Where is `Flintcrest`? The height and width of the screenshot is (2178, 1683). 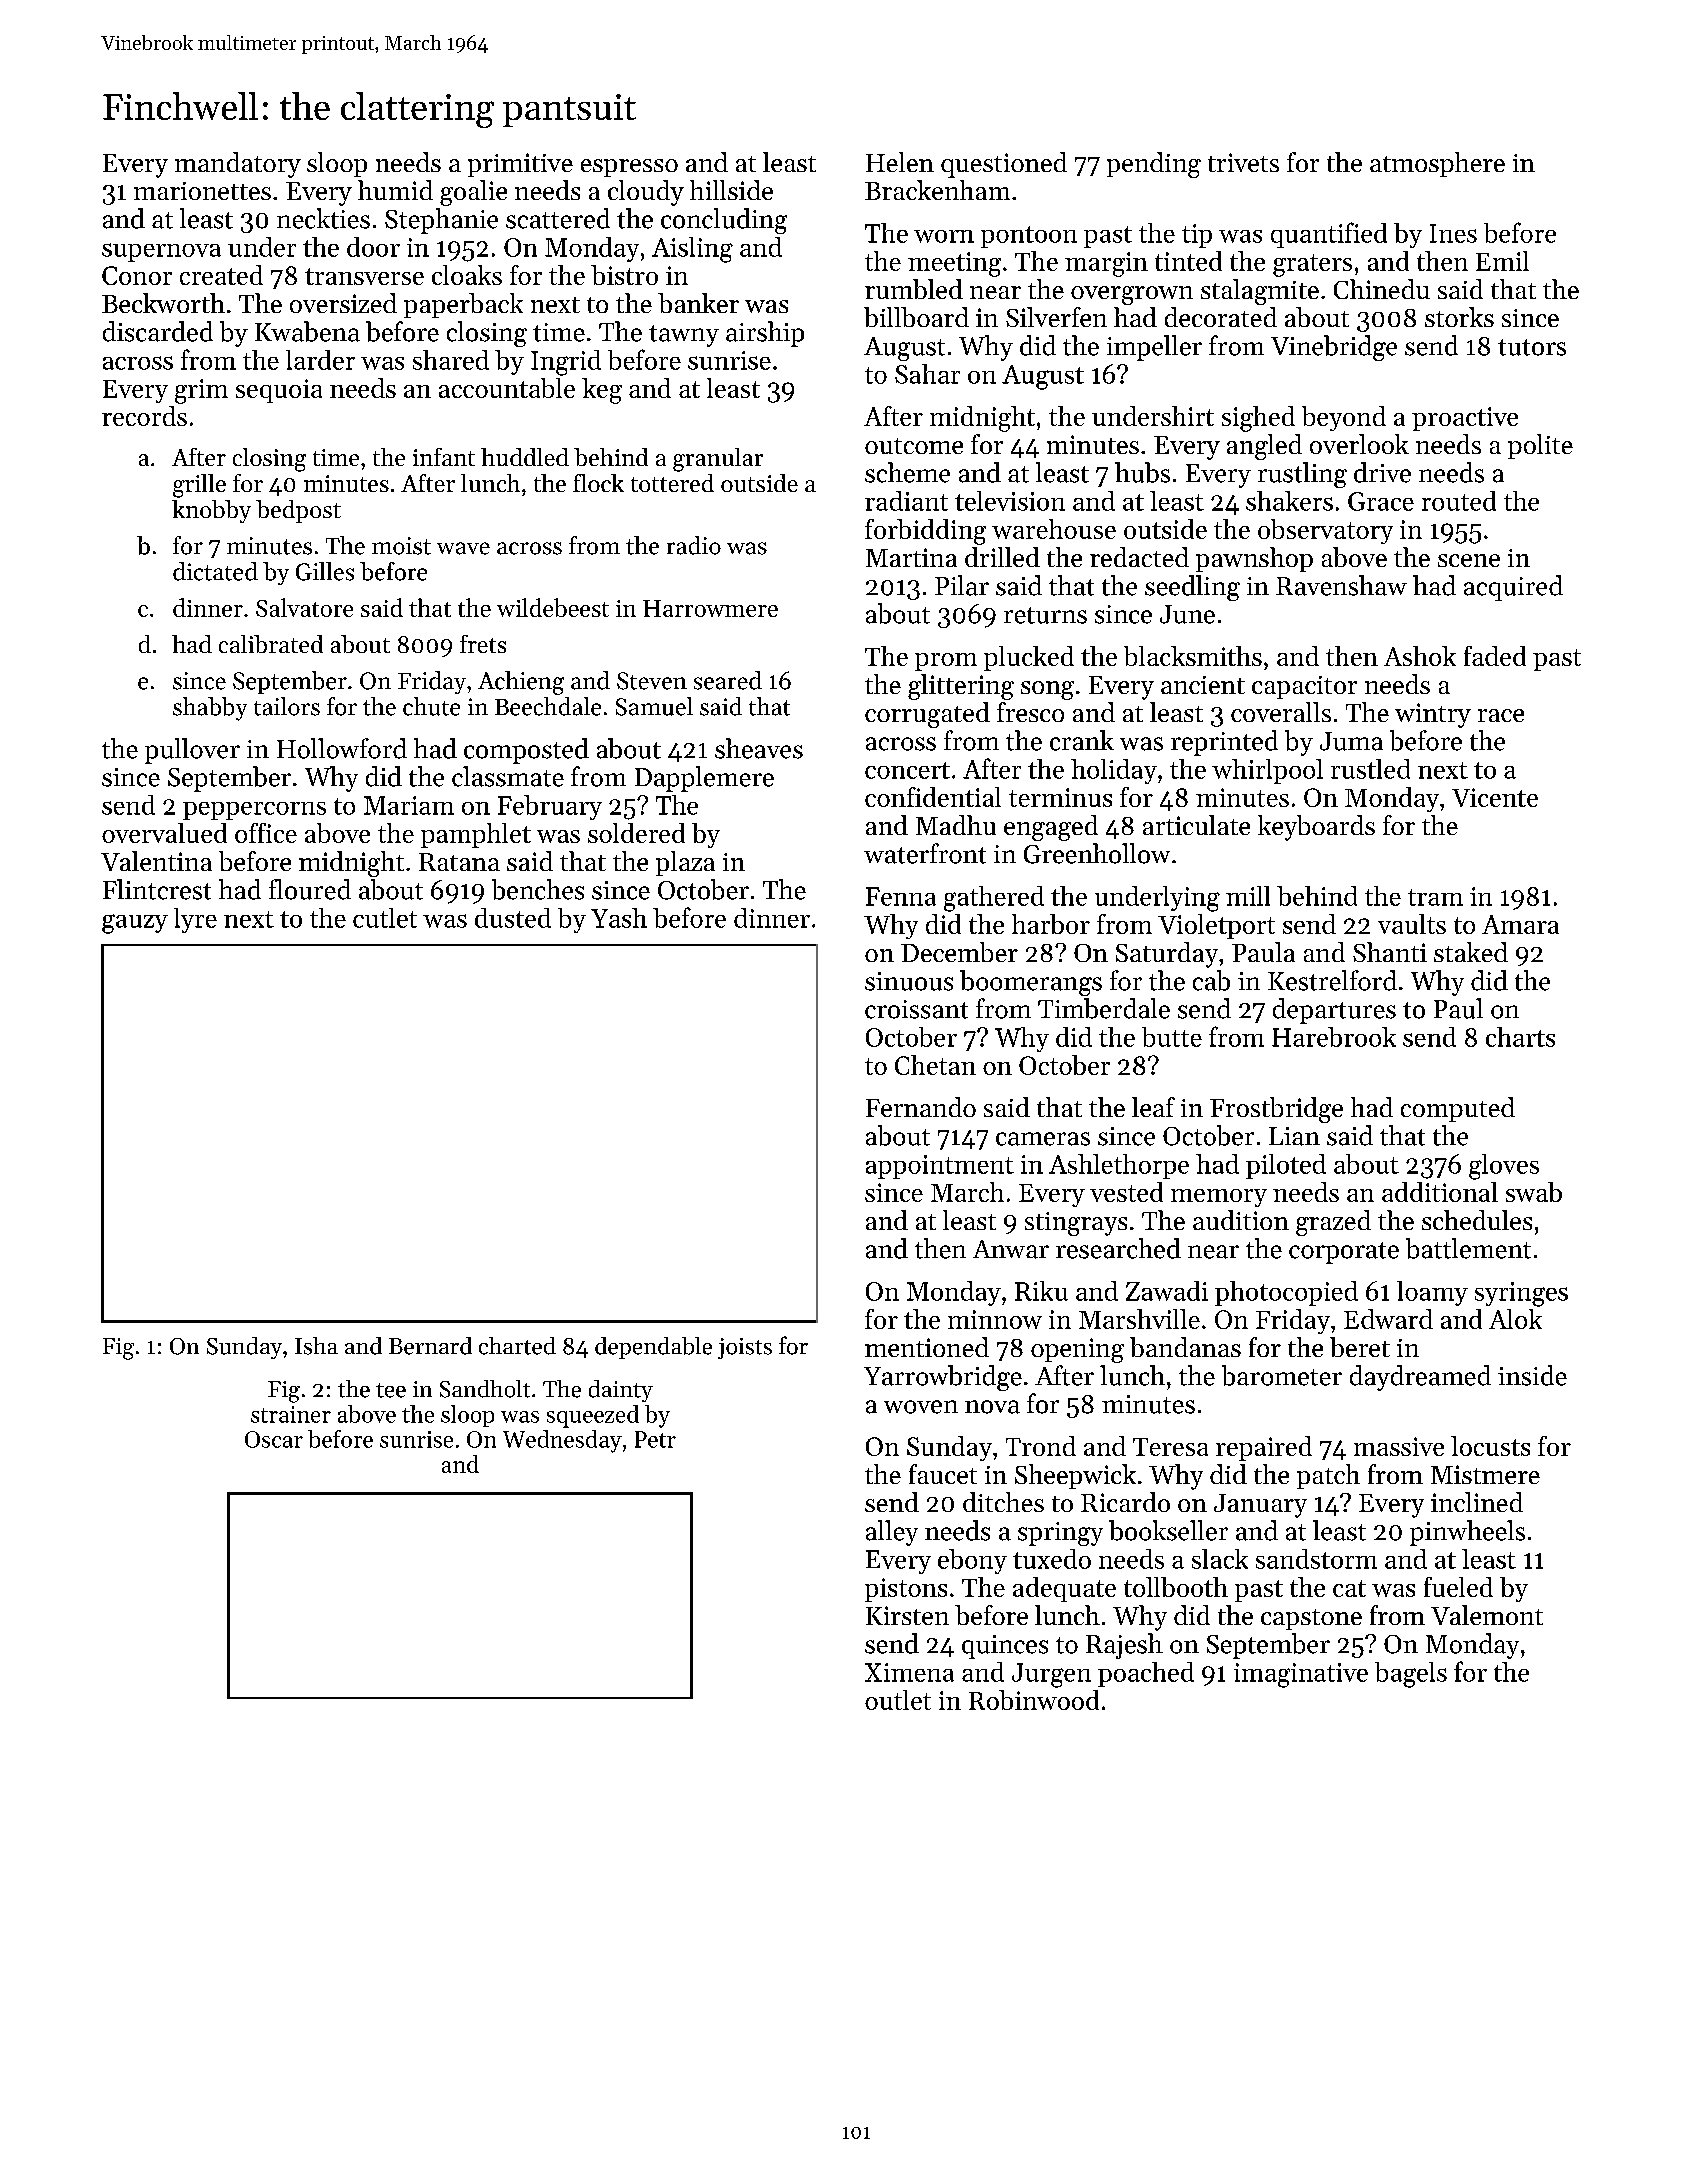
Flintcrest is located at coordinates (157, 889).
